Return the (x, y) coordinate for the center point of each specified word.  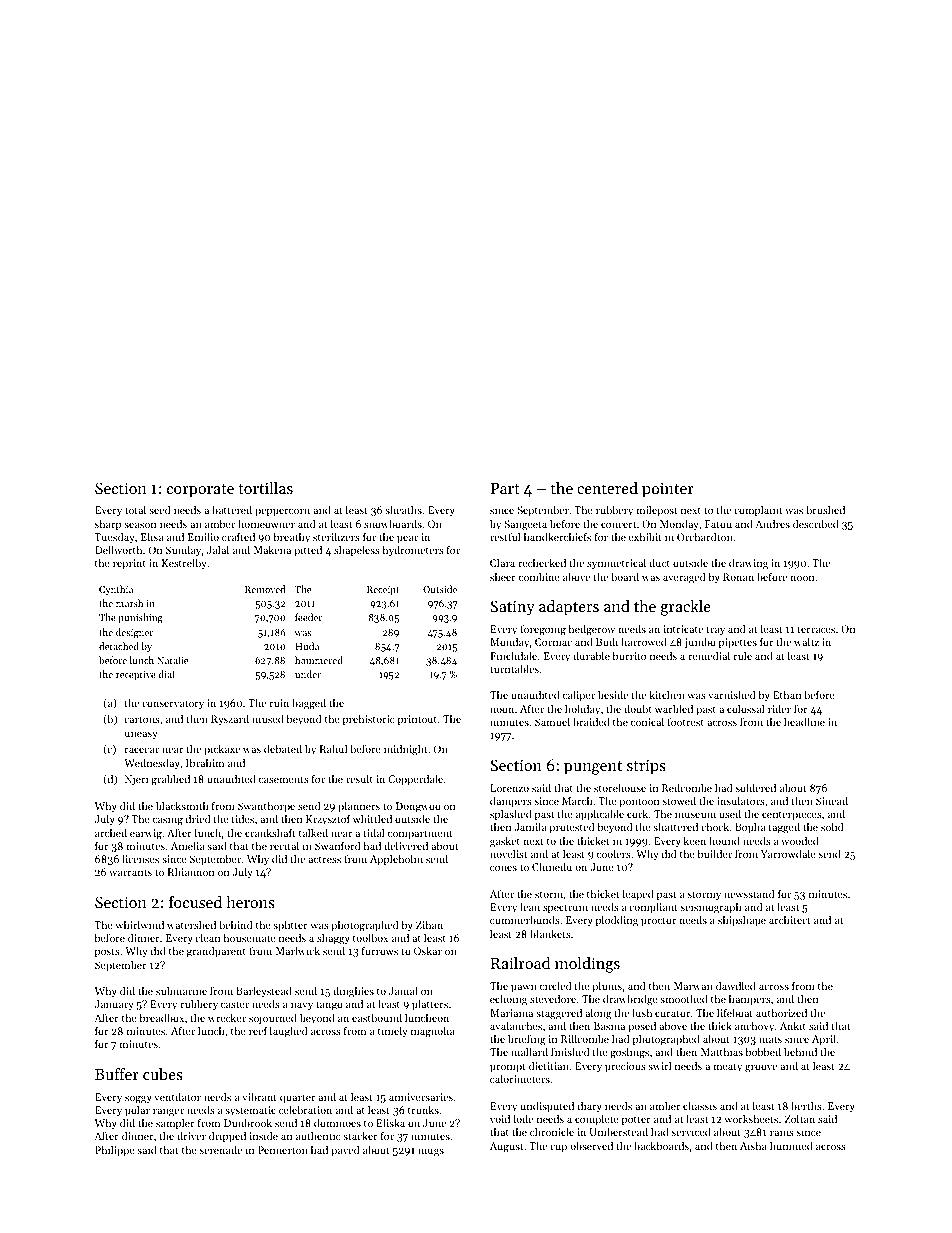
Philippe (115, 1151)
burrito (629, 655)
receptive (136, 675)
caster (235, 1004)
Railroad (520, 963)
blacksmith (182, 805)
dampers (511, 802)
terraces (816, 629)
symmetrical (616, 563)
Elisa (152, 536)
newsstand (749, 893)
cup (558, 1148)
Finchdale (513, 655)
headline (804, 721)
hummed (791, 1145)
